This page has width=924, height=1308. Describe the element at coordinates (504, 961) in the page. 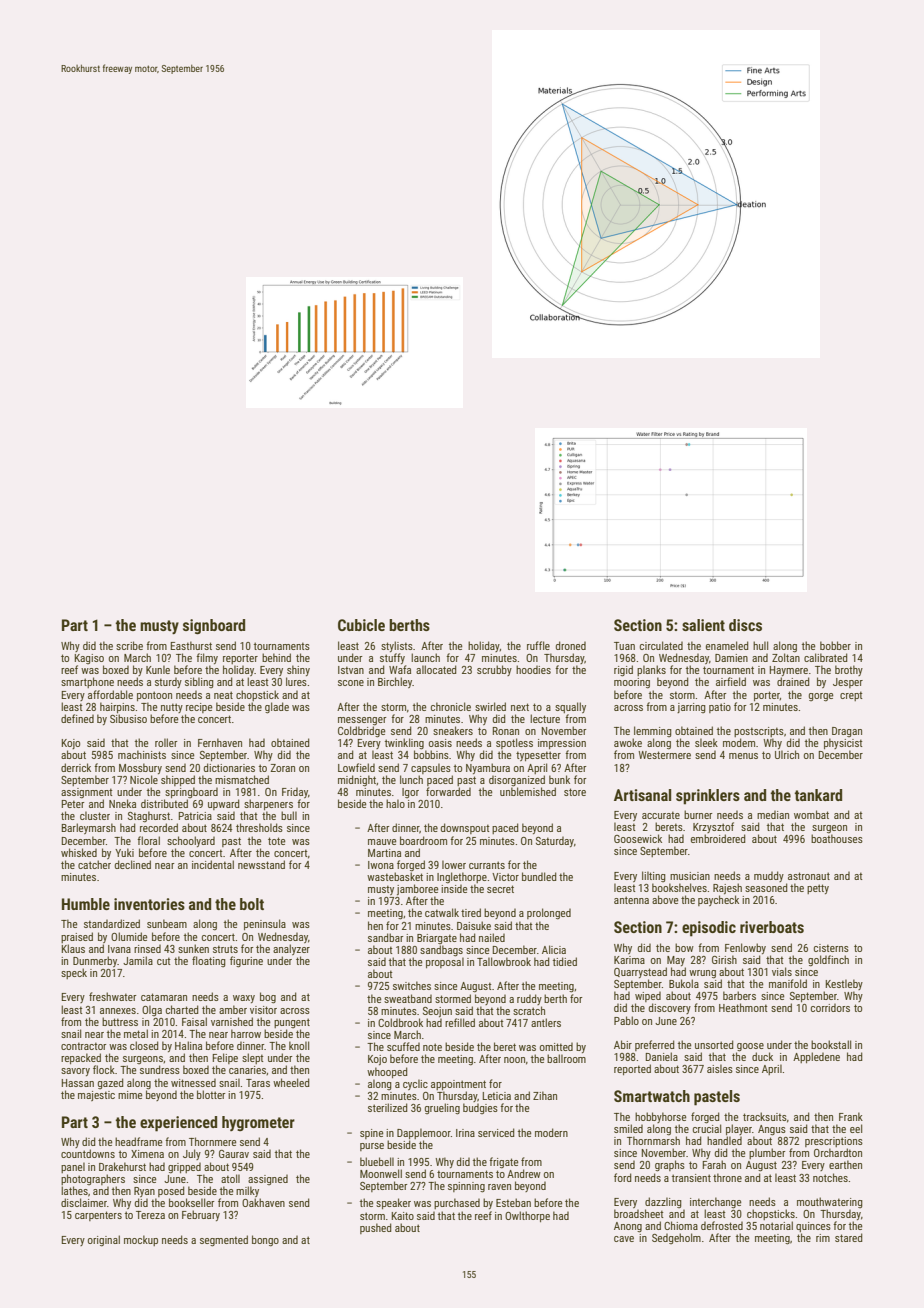

I see `Tallowbrook` at that location.
